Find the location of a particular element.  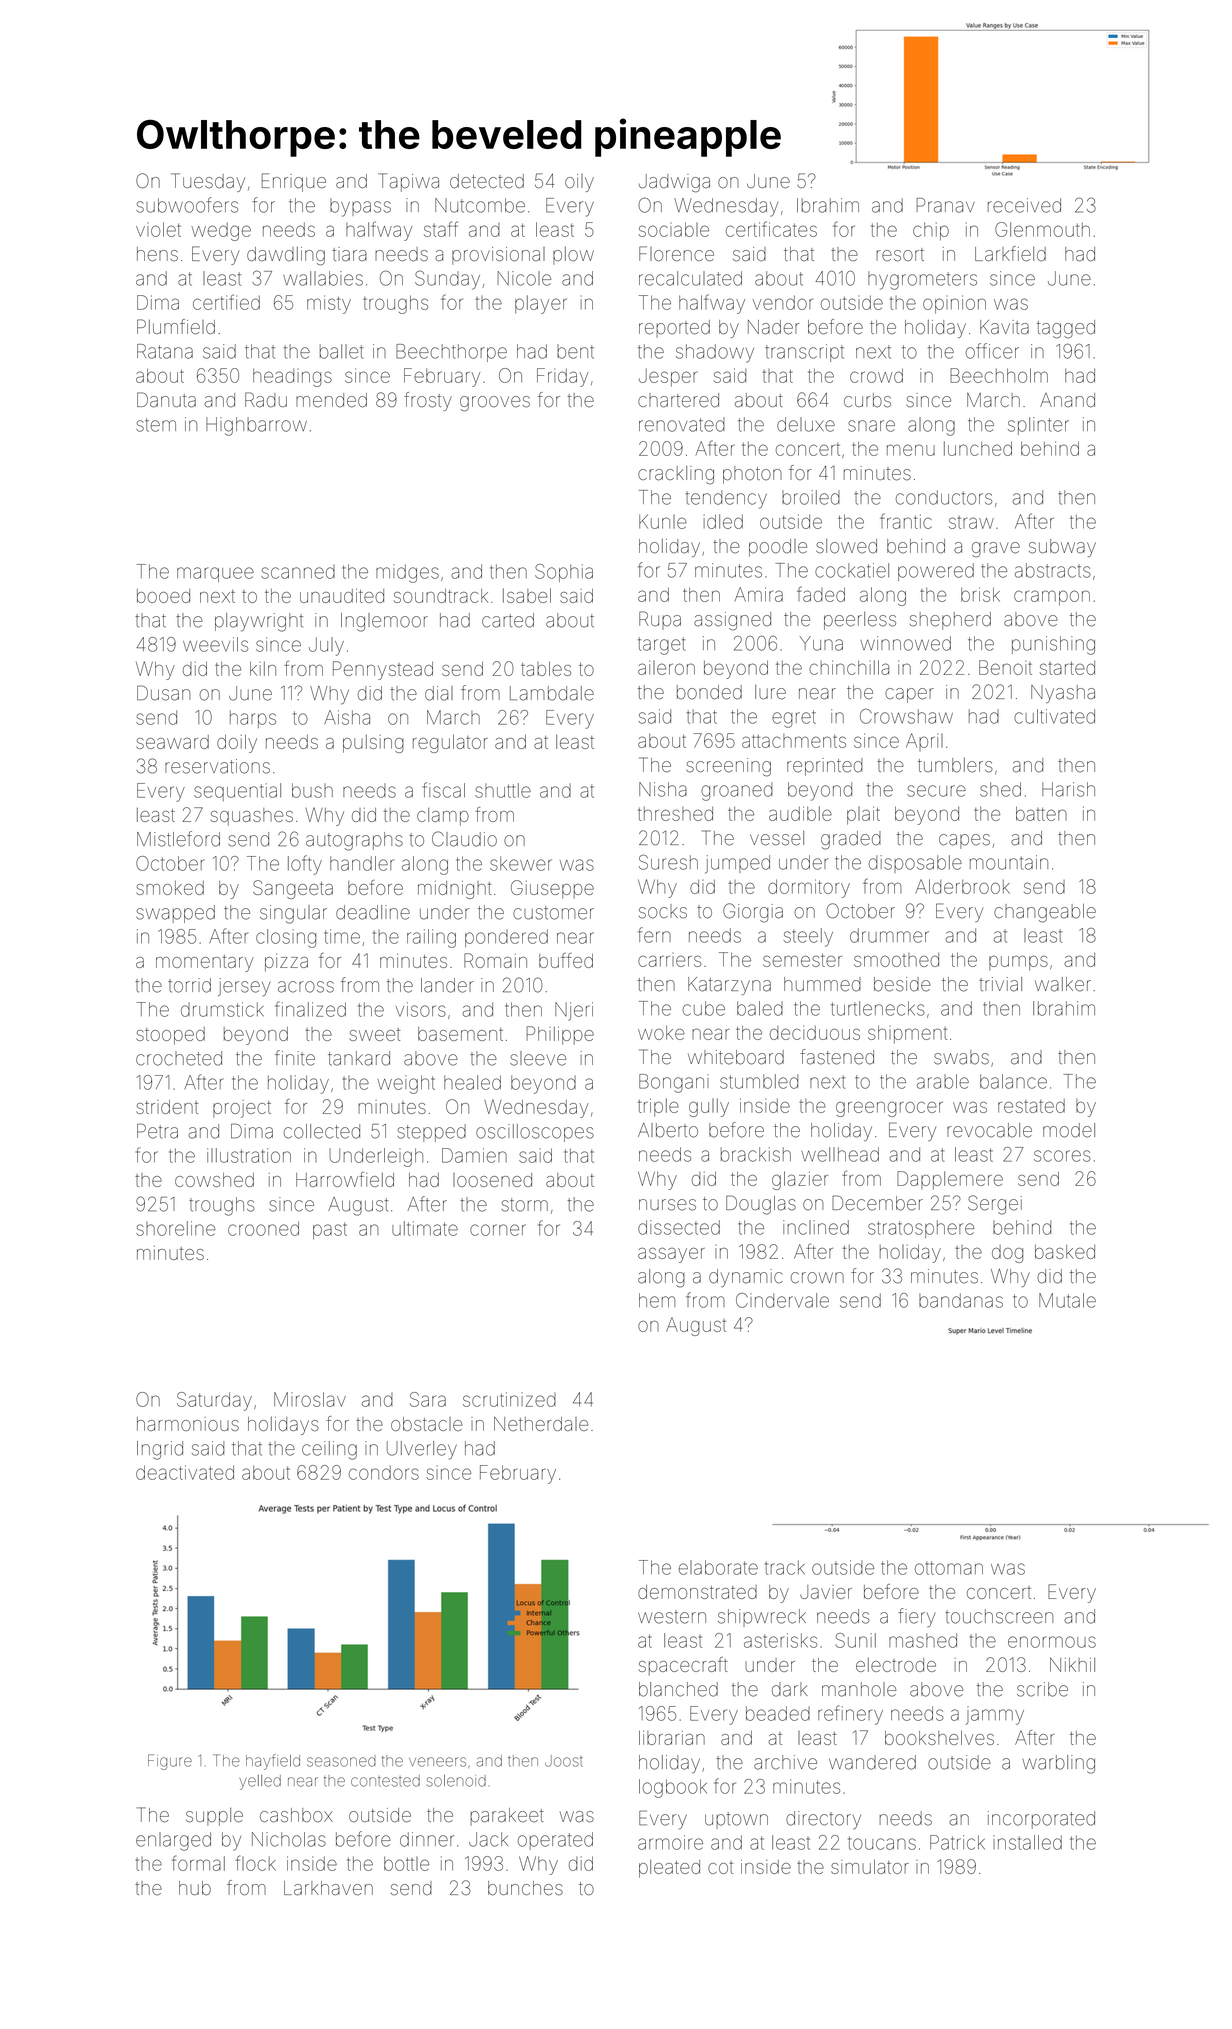

Enrique is located at coordinates (294, 182).
